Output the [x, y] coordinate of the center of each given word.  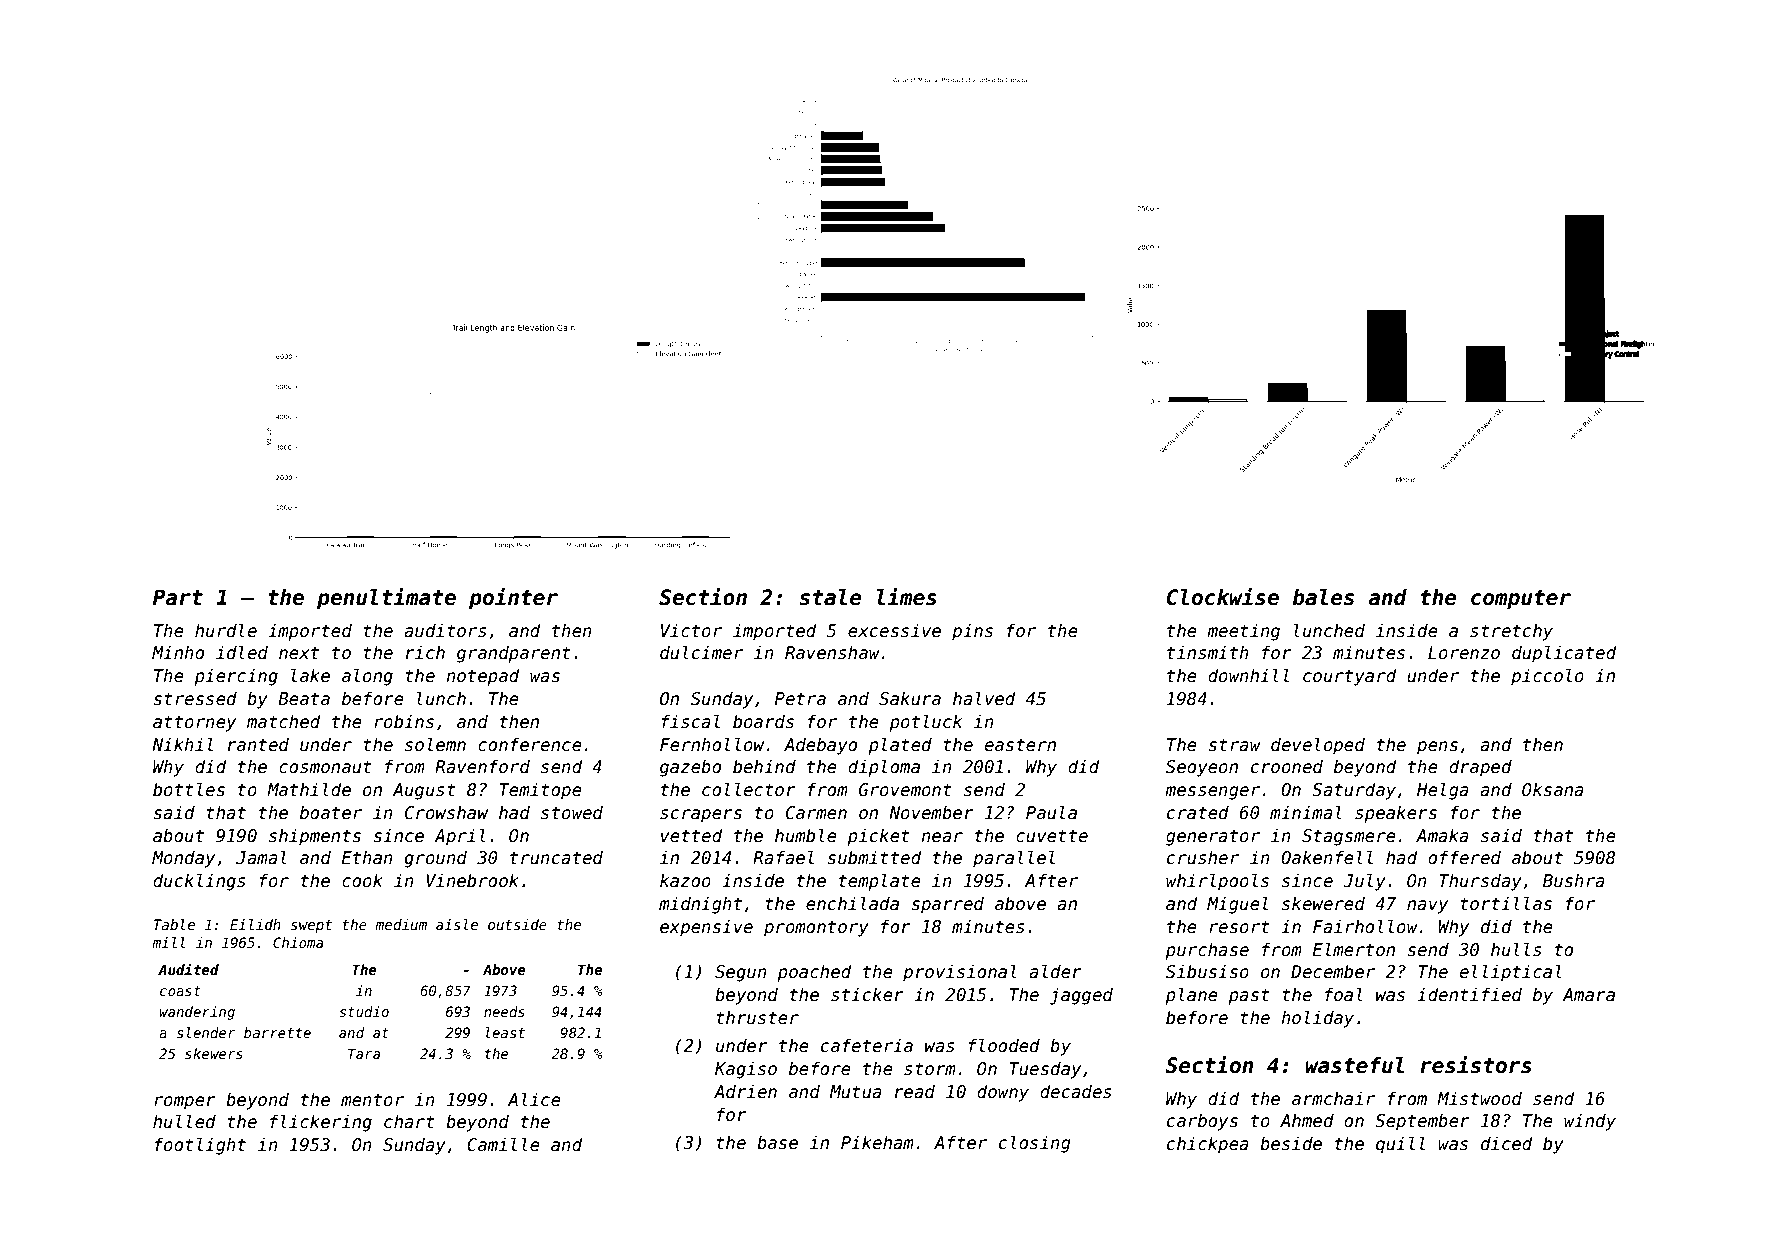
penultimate [386, 599]
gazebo [690, 768]
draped [1480, 768]
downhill [1248, 675]
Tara [364, 1053]
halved [984, 698]
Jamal [261, 857]
